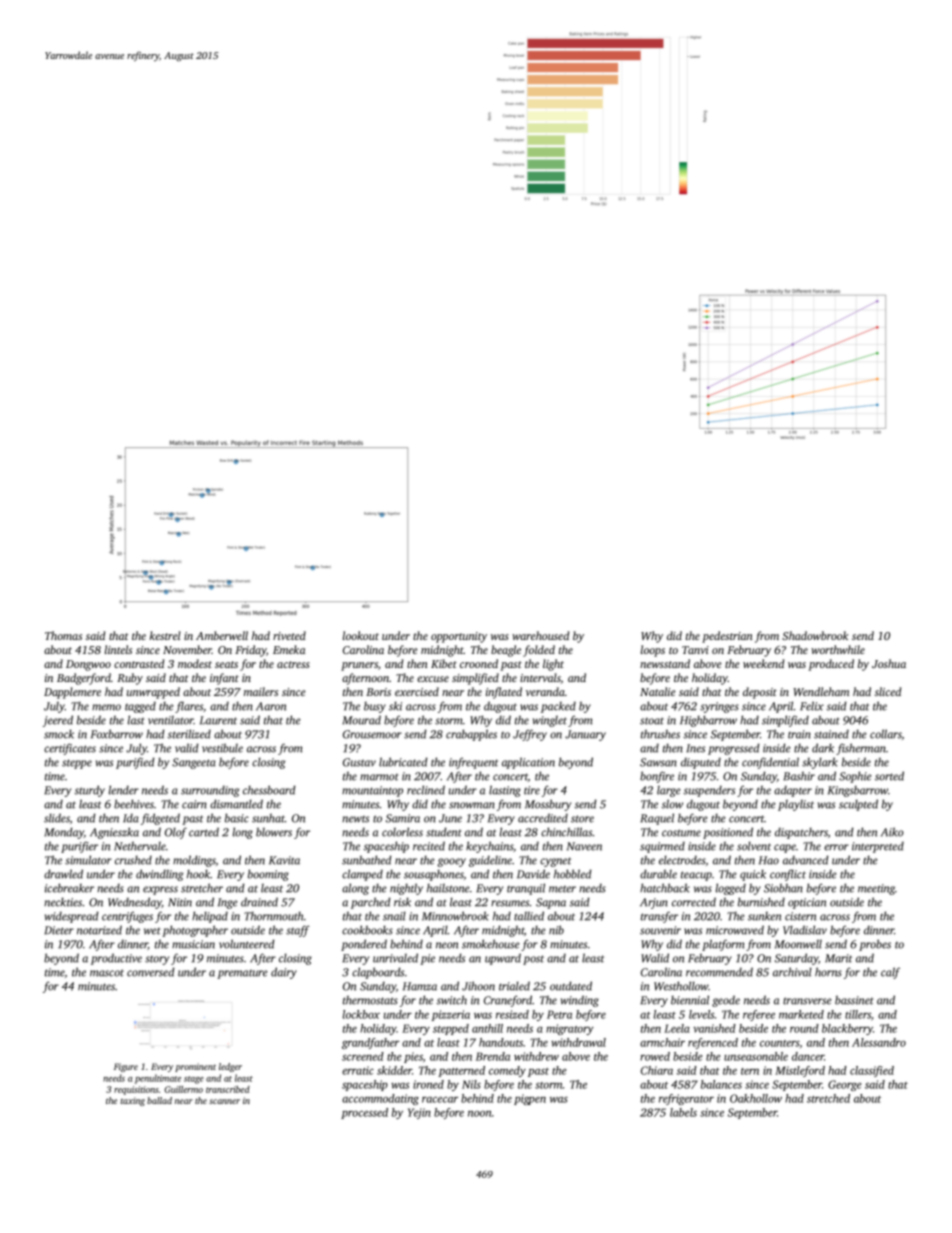 Image resolution: width=952 pixels, height=1233 pixels. What do you see at coordinates (361, 635) in the screenshot?
I see `lookout` at bounding box center [361, 635].
